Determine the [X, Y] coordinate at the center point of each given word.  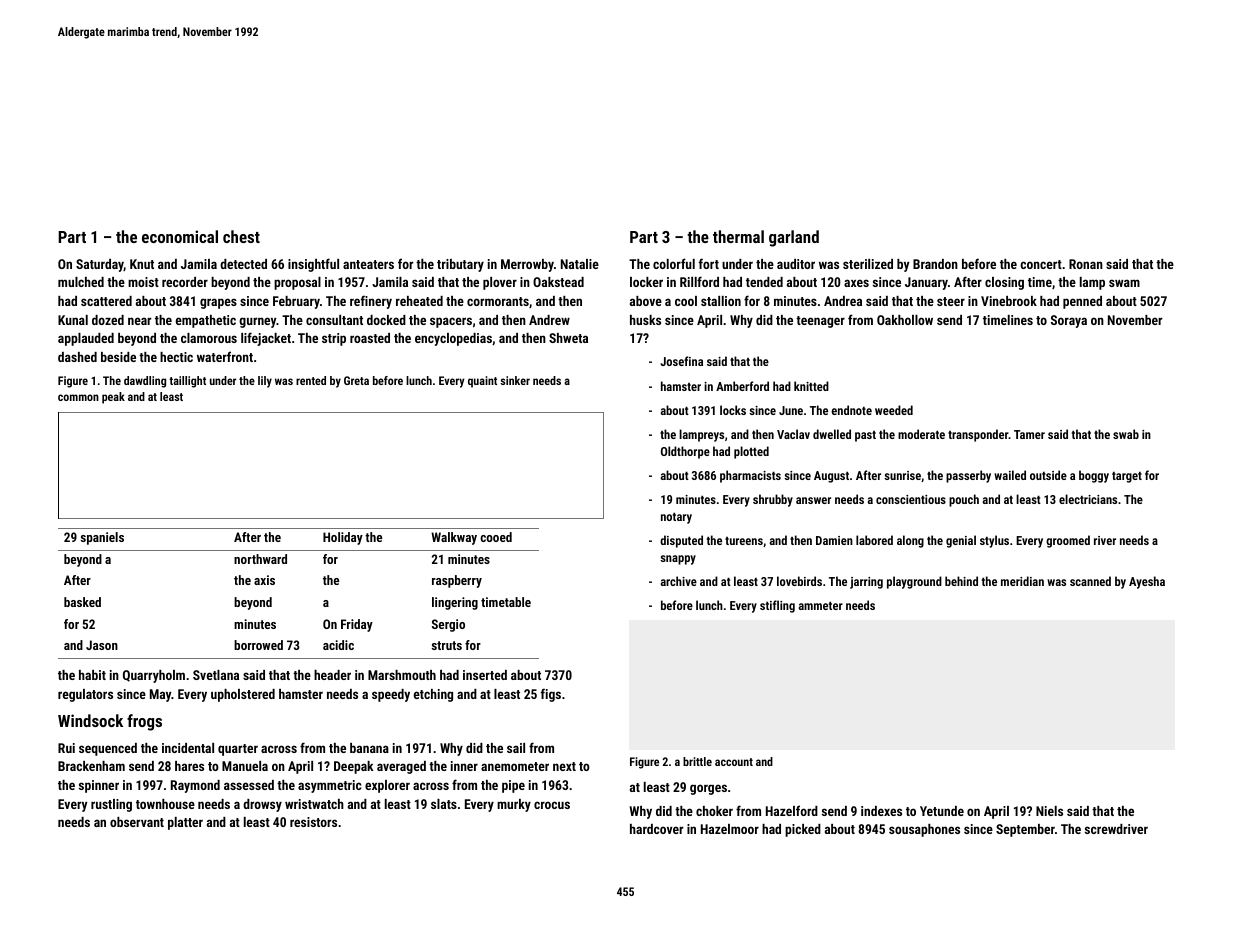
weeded [894, 410]
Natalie [580, 264]
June [791, 410]
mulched [81, 282]
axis [264, 580]
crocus [552, 805]
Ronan [1086, 264]
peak [113, 398]
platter [185, 823]
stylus [994, 541]
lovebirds [799, 581]
